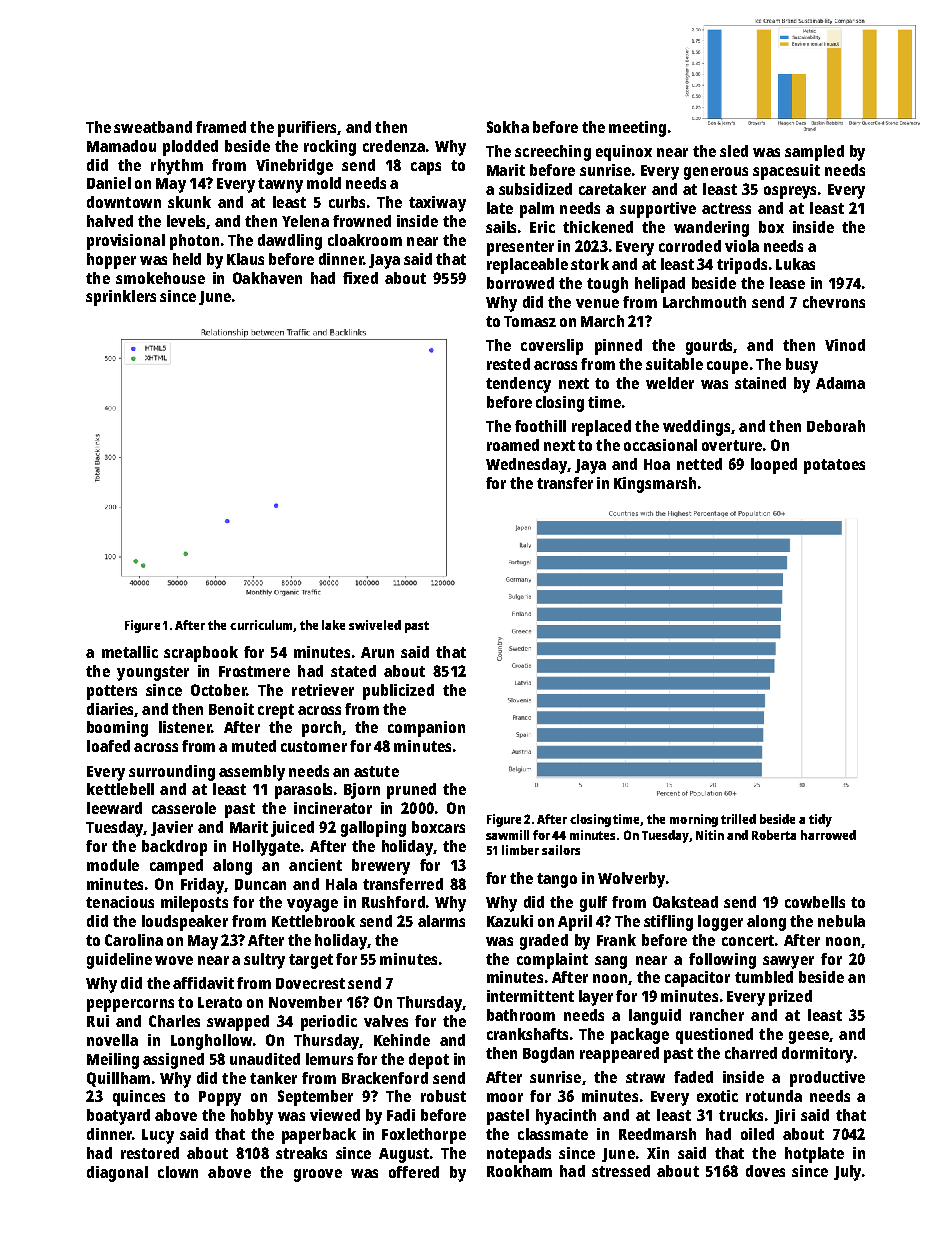  Describe the element at coordinates (561, 850) in the screenshot. I see `sailors` at that location.
